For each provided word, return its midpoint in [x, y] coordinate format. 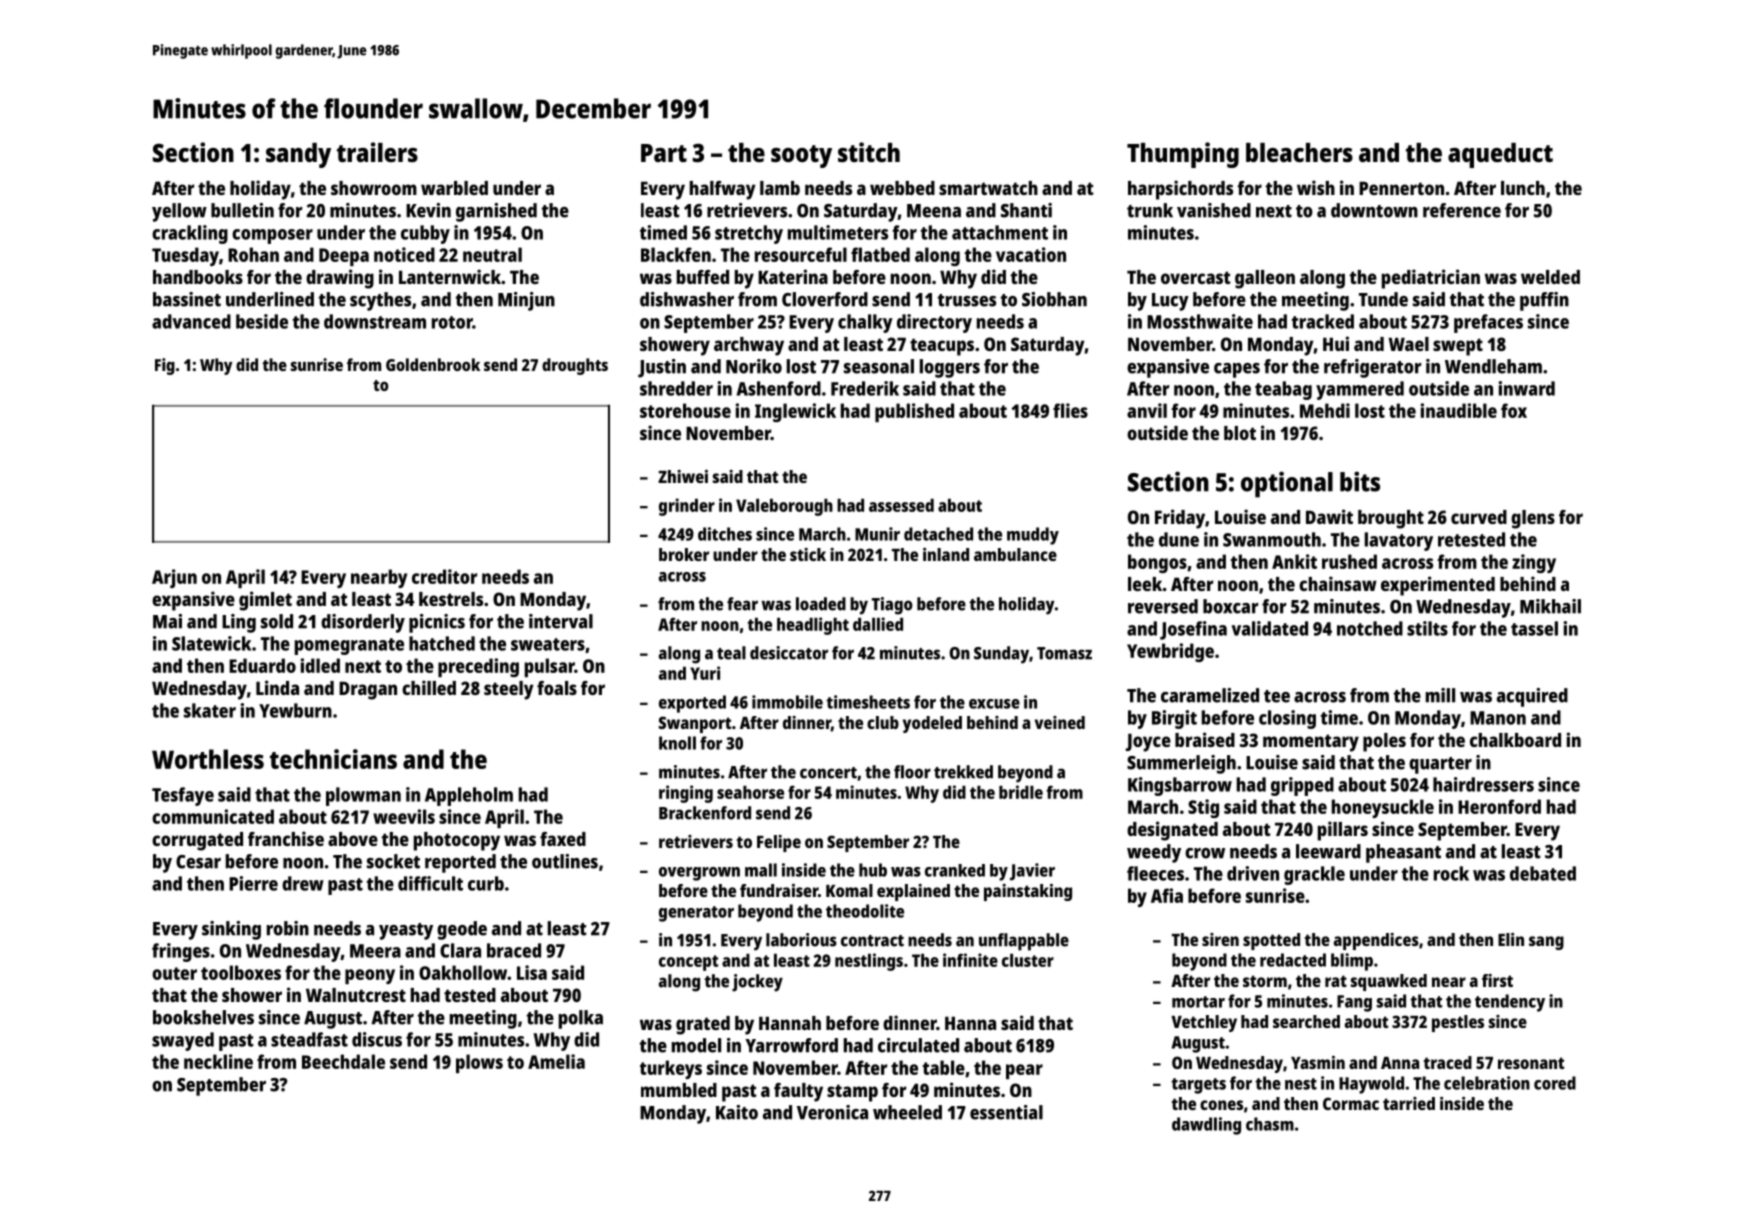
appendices [1376, 941]
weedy [1154, 853]
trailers [377, 152]
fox [1514, 410]
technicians [333, 759]
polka [581, 1019]
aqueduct [1500, 155]
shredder [676, 388]
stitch [869, 152]
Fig [165, 366]
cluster [1028, 960]
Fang [1354, 1003]
